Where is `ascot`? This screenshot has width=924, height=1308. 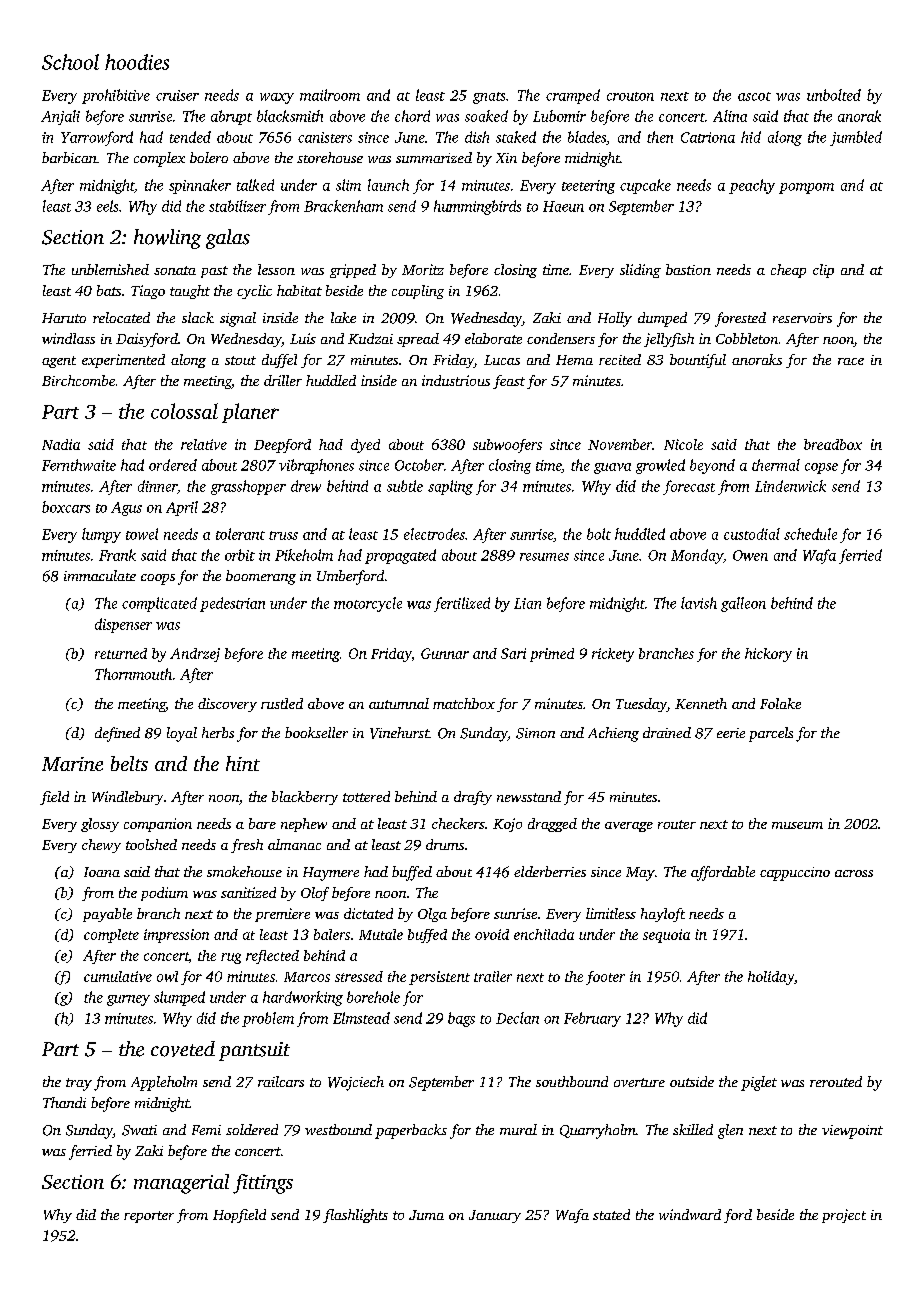 ascot is located at coordinates (754, 96).
